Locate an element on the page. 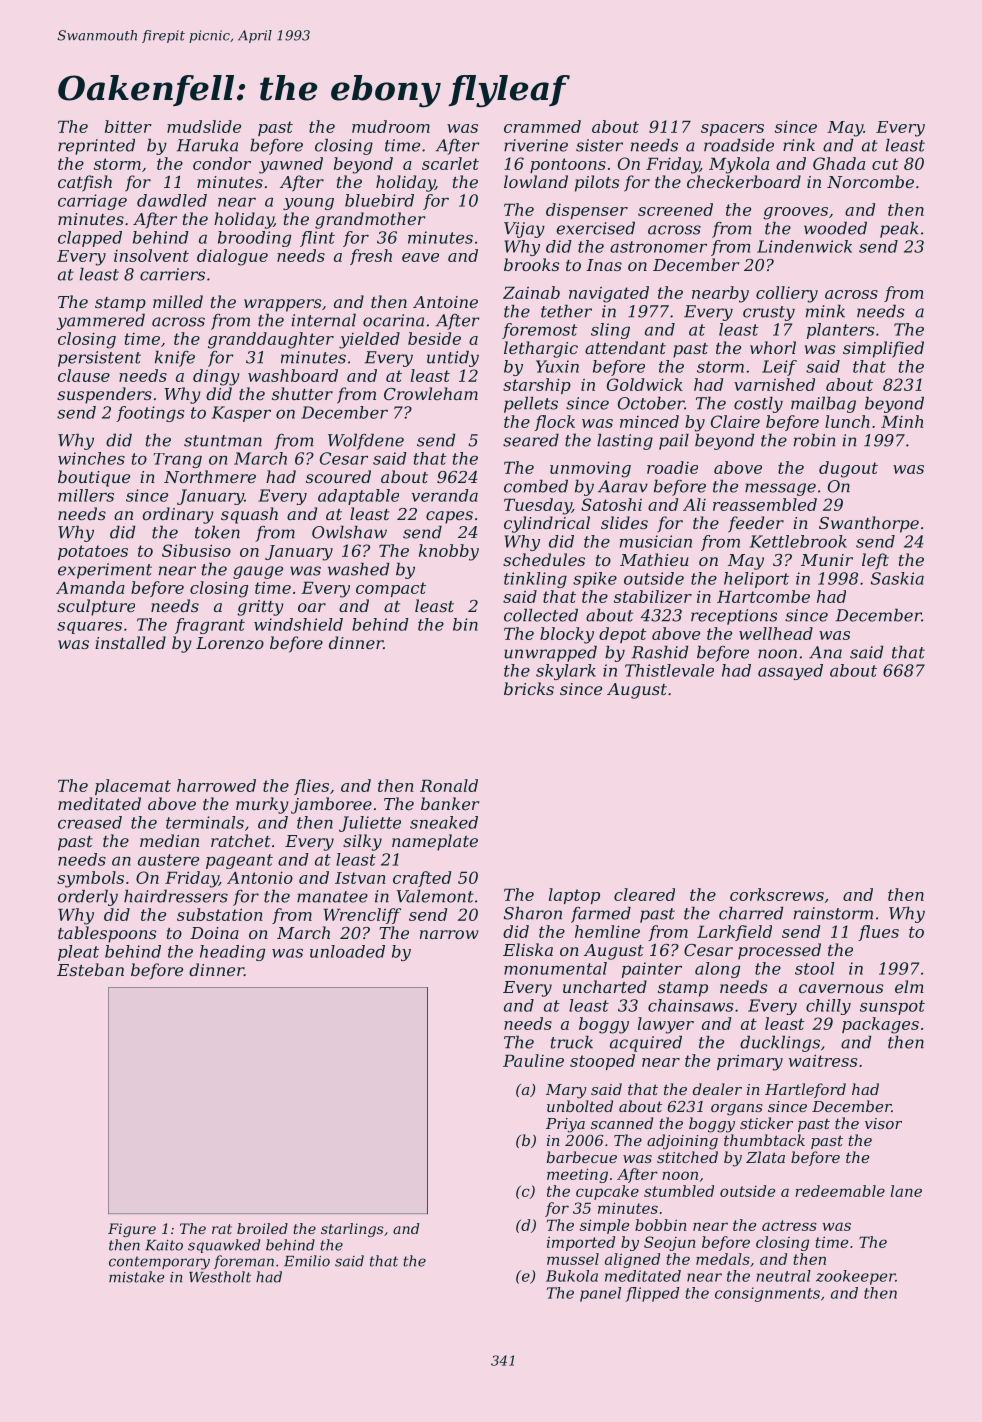  compact is located at coordinates (391, 589).
